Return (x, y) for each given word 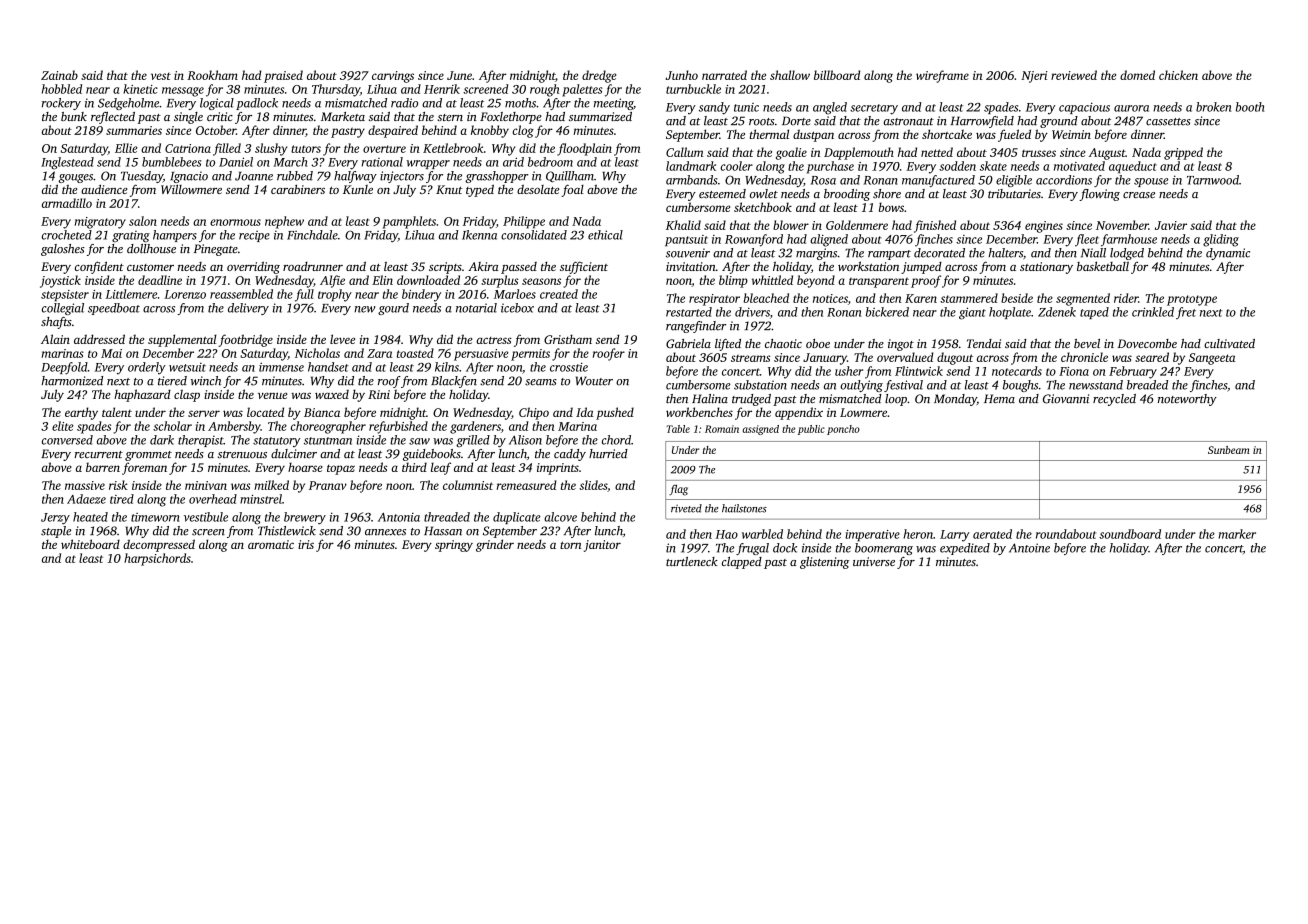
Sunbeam (1229, 450)
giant (972, 313)
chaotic (783, 343)
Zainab (59, 75)
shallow (790, 75)
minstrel (261, 499)
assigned (761, 430)
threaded (447, 517)
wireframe (942, 76)
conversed (67, 440)
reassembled (241, 294)
